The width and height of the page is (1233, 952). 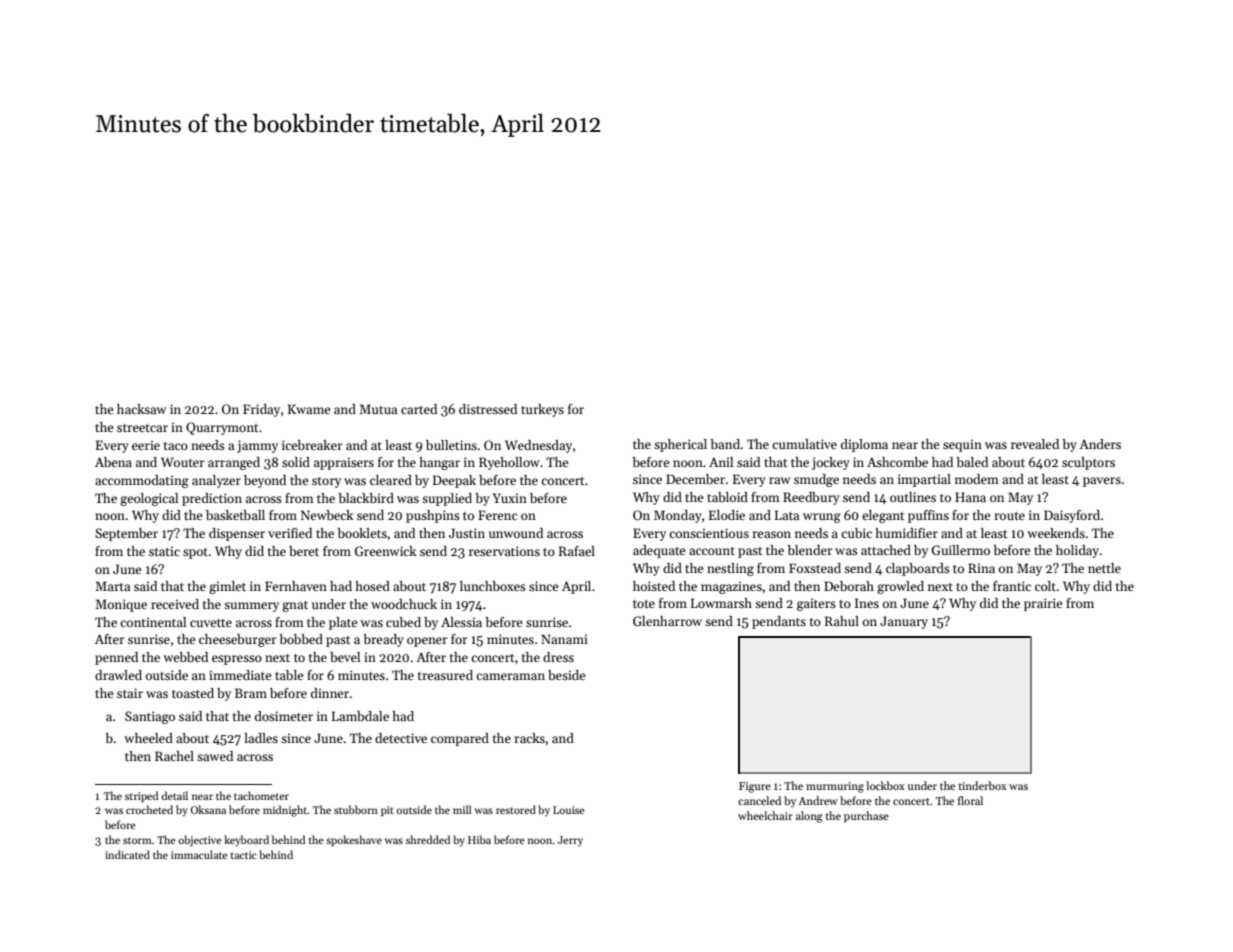 What do you see at coordinates (570, 841) in the page?
I see `Jerry` at bounding box center [570, 841].
